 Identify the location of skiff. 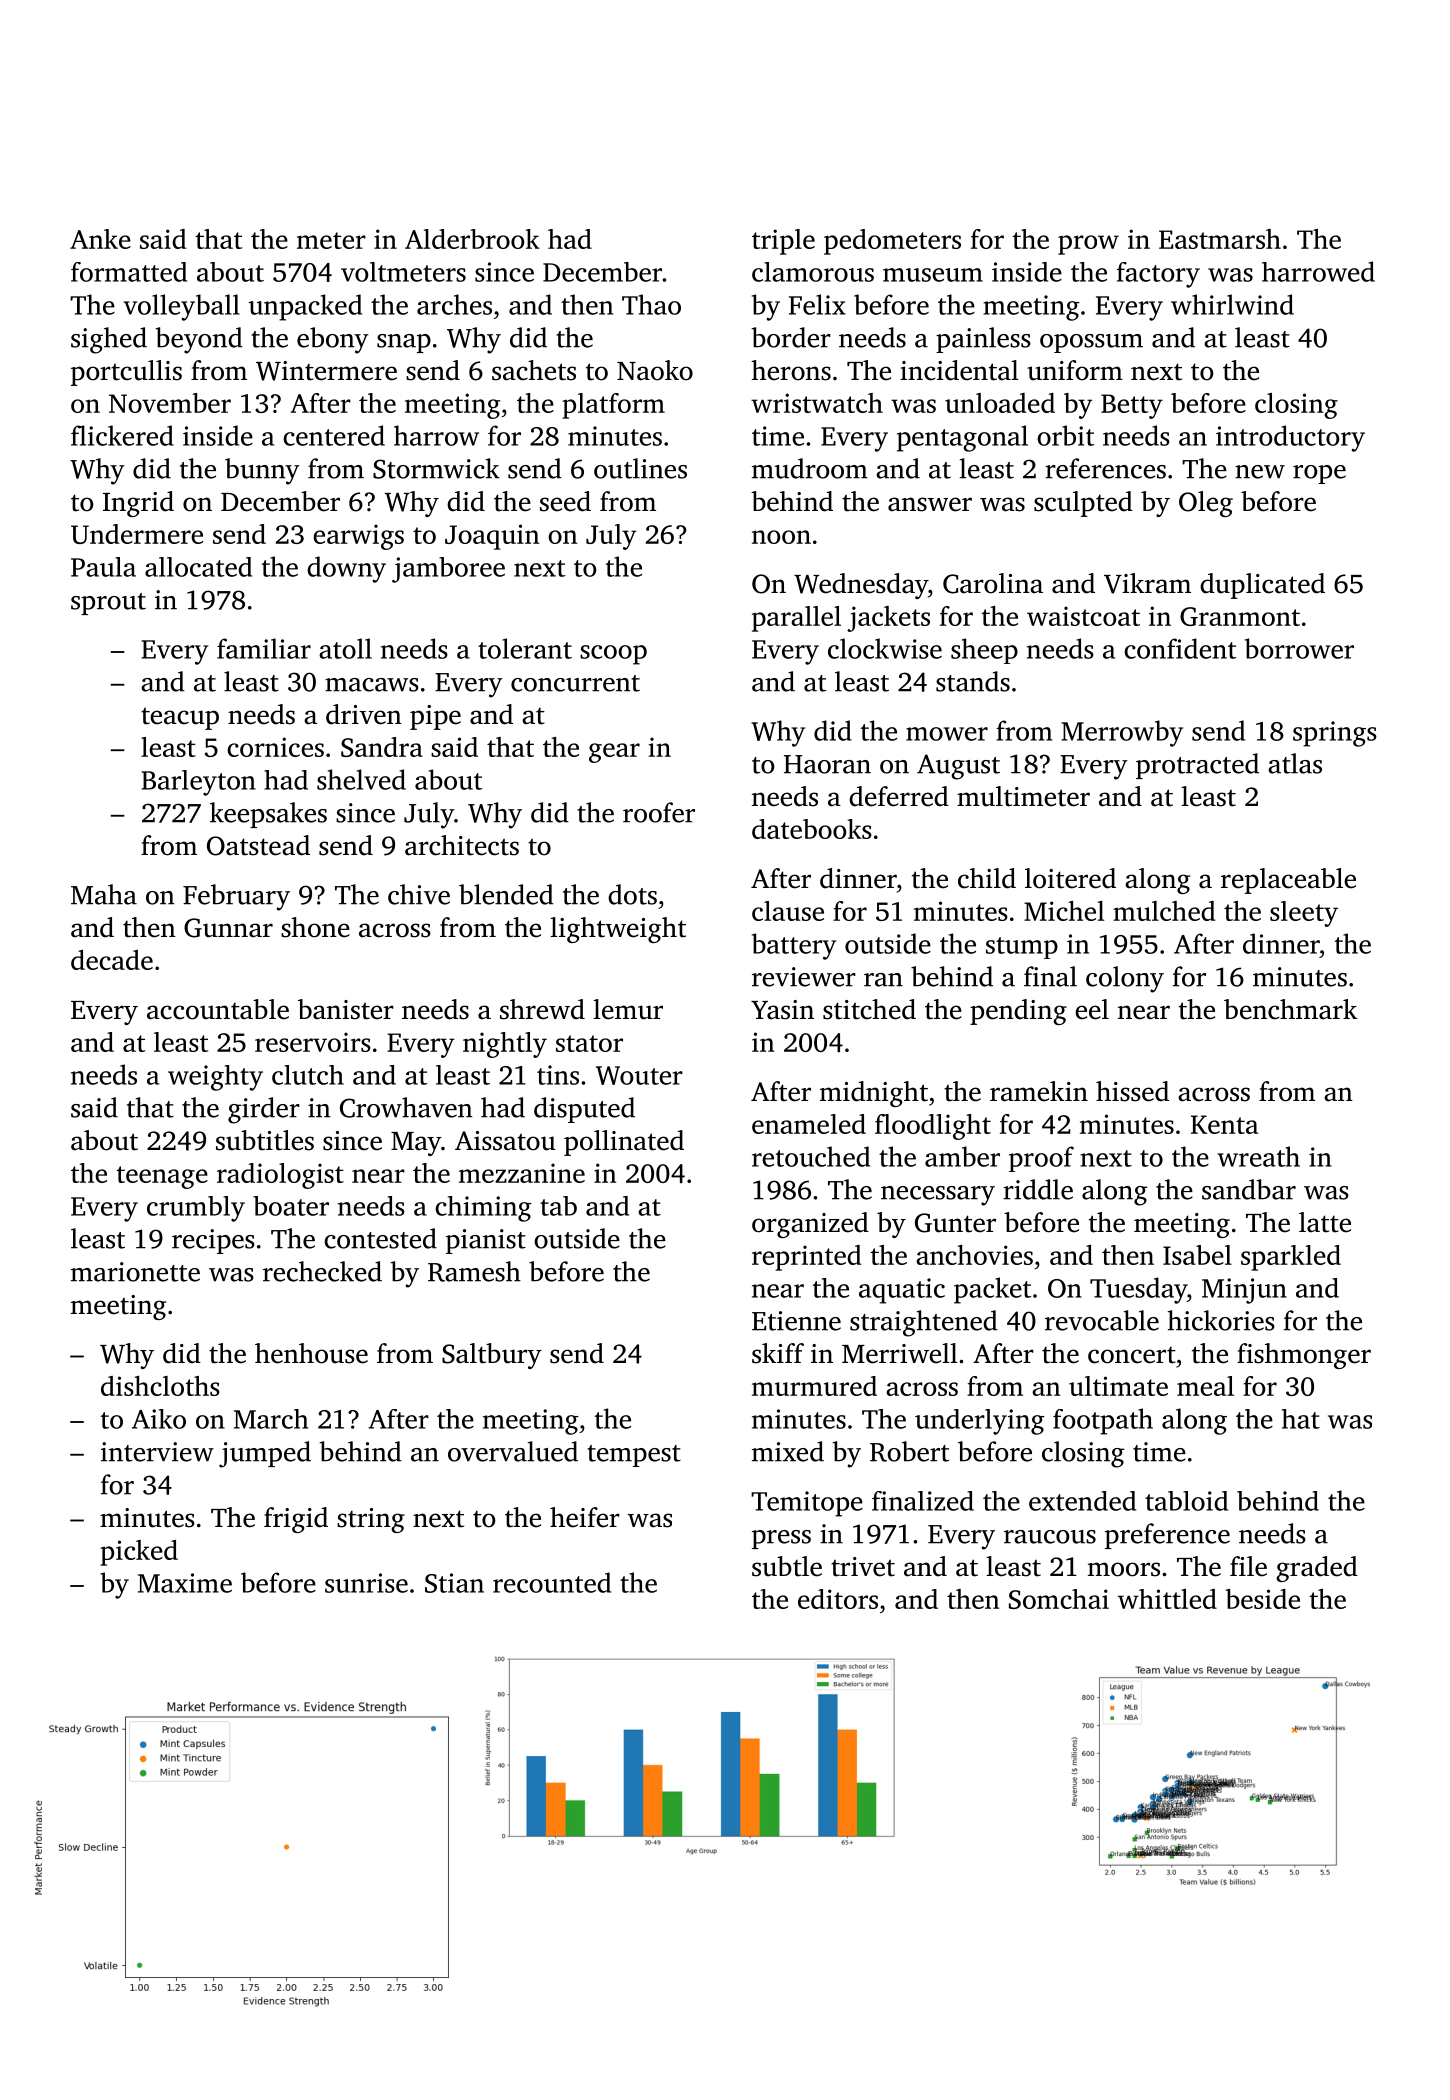
(778, 1353).
